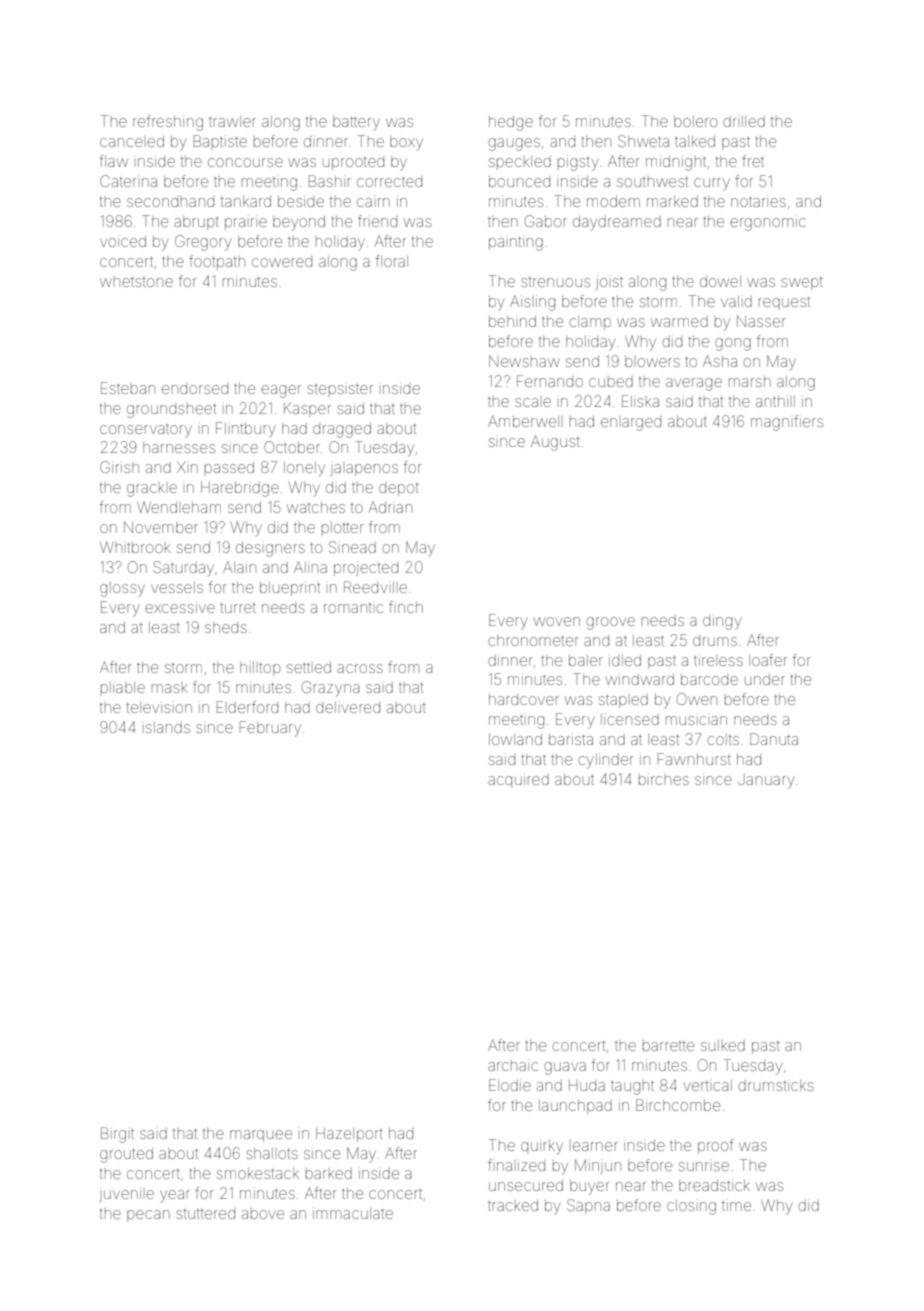 The image size is (924, 1311). What do you see at coordinates (117, 1135) in the screenshot?
I see `Birgit` at bounding box center [117, 1135].
